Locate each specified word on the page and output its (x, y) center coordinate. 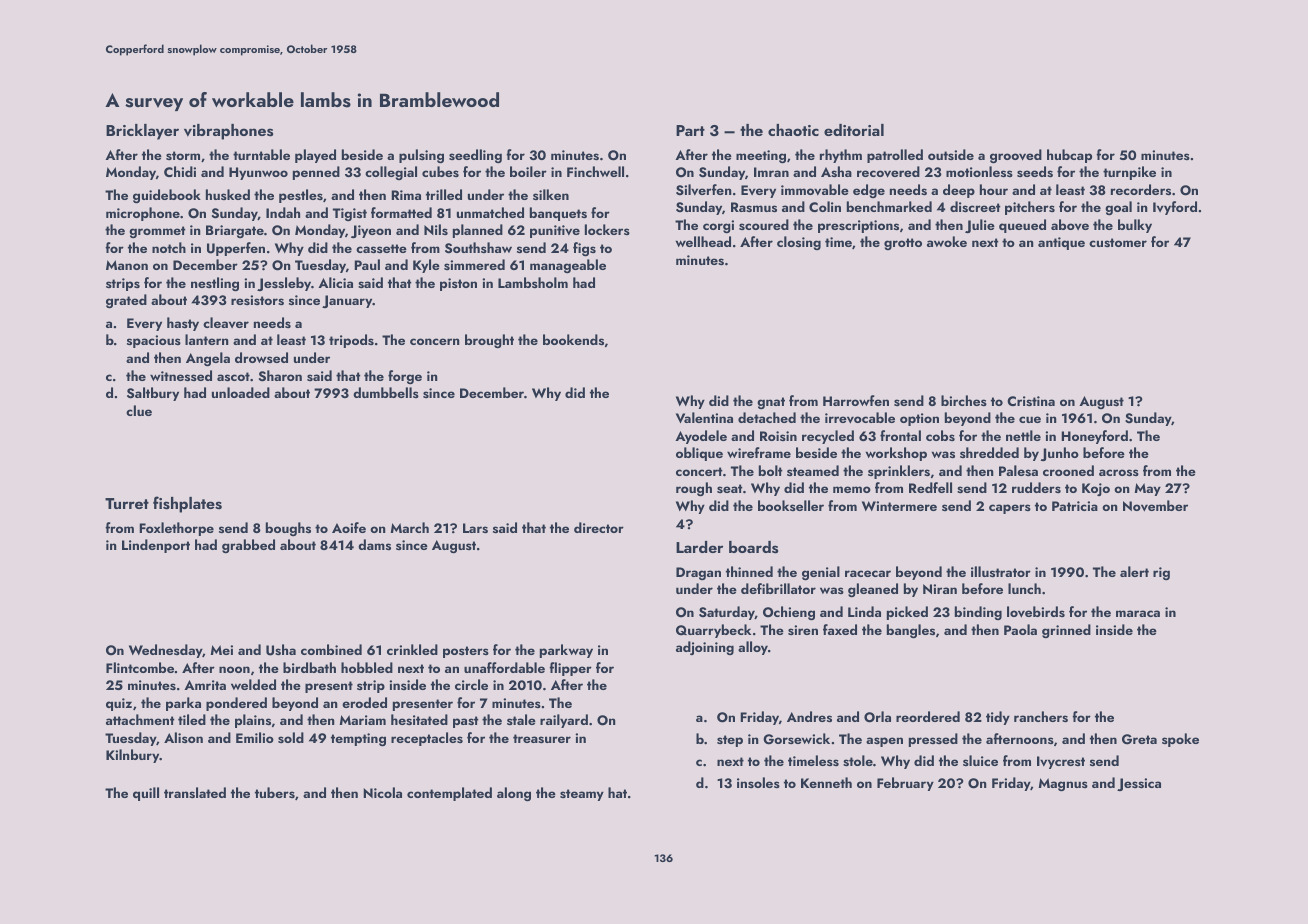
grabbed (248, 546)
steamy (582, 795)
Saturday (727, 613)
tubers (275, 792)
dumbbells (386, 392)
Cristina (1031, 401)
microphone (143, 214)
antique (1061, 243)
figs (584, 249)
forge (405, 377)
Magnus (1063, 784)
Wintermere (899, 506)
